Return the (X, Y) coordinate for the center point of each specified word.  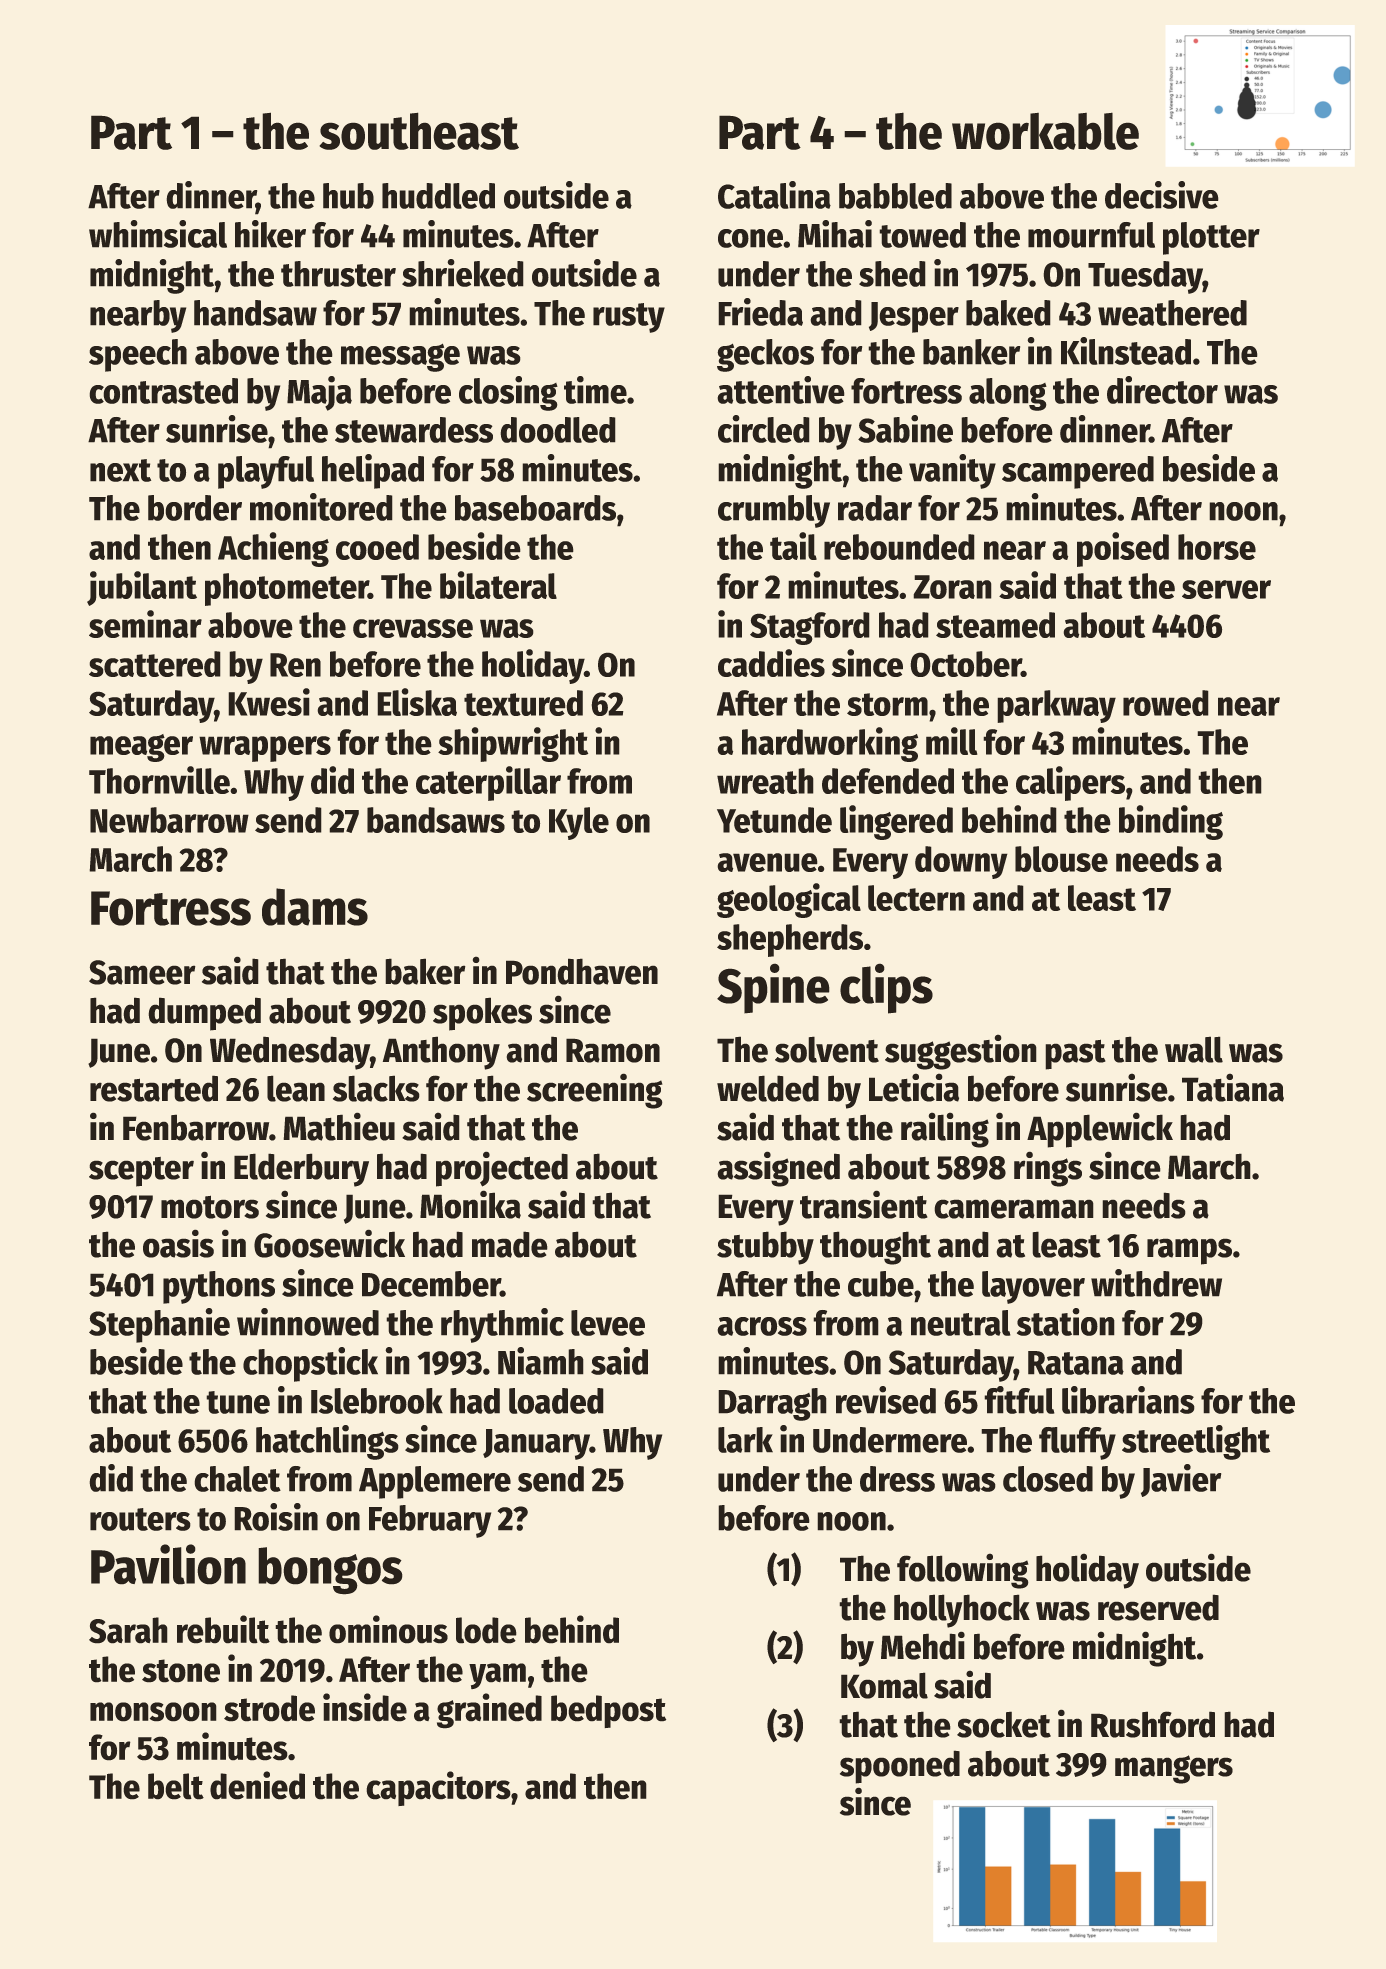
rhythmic (502, 1325)
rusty (629, 318)
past (1075, 1054)
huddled (438, 196)
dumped (204, 1014)
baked (1008, 313)
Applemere (435, 1482)
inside (365, 1707)
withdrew (1156, 1283)
